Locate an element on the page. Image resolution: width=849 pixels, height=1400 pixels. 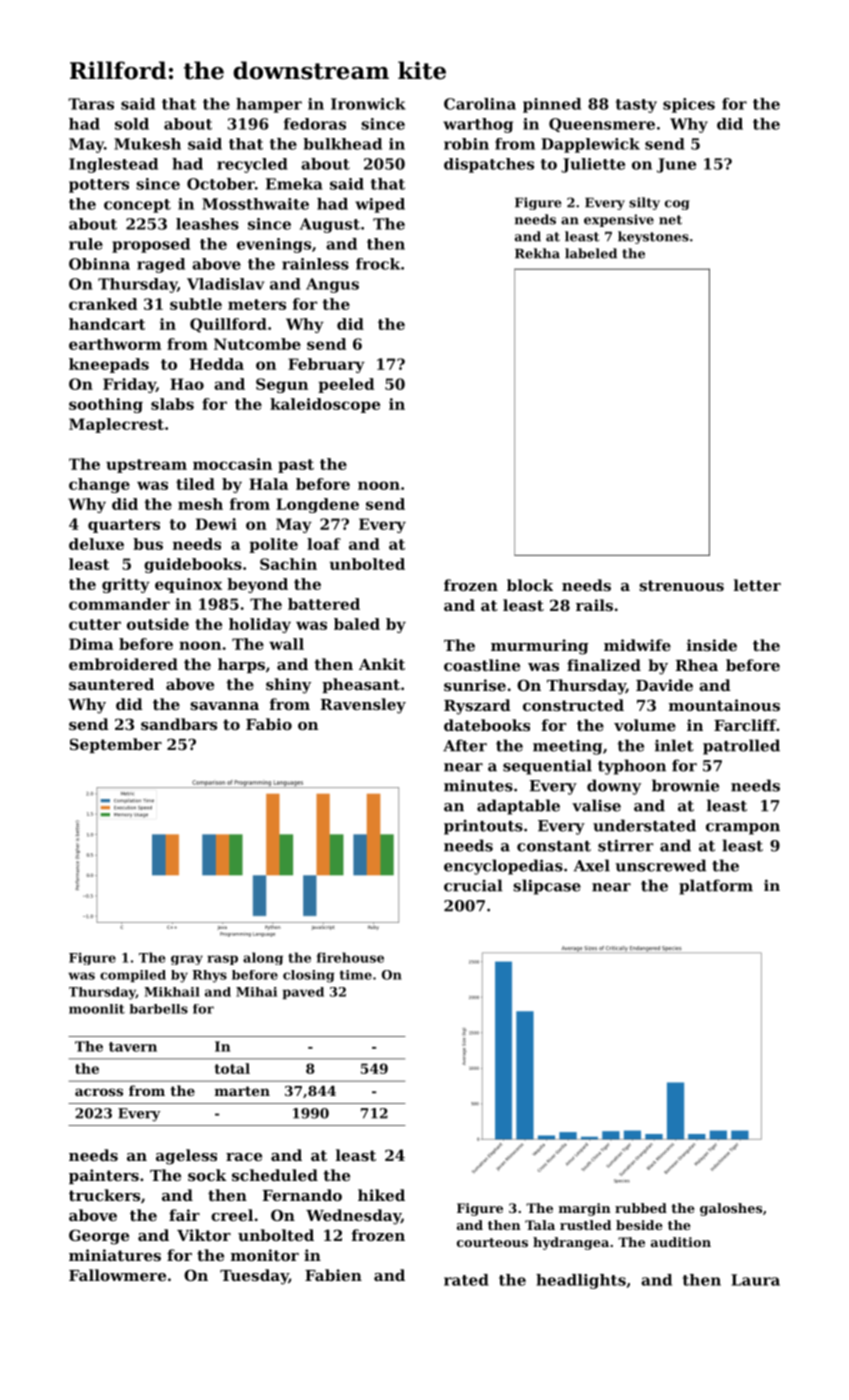
rule is located at coordinates (86, 244).
